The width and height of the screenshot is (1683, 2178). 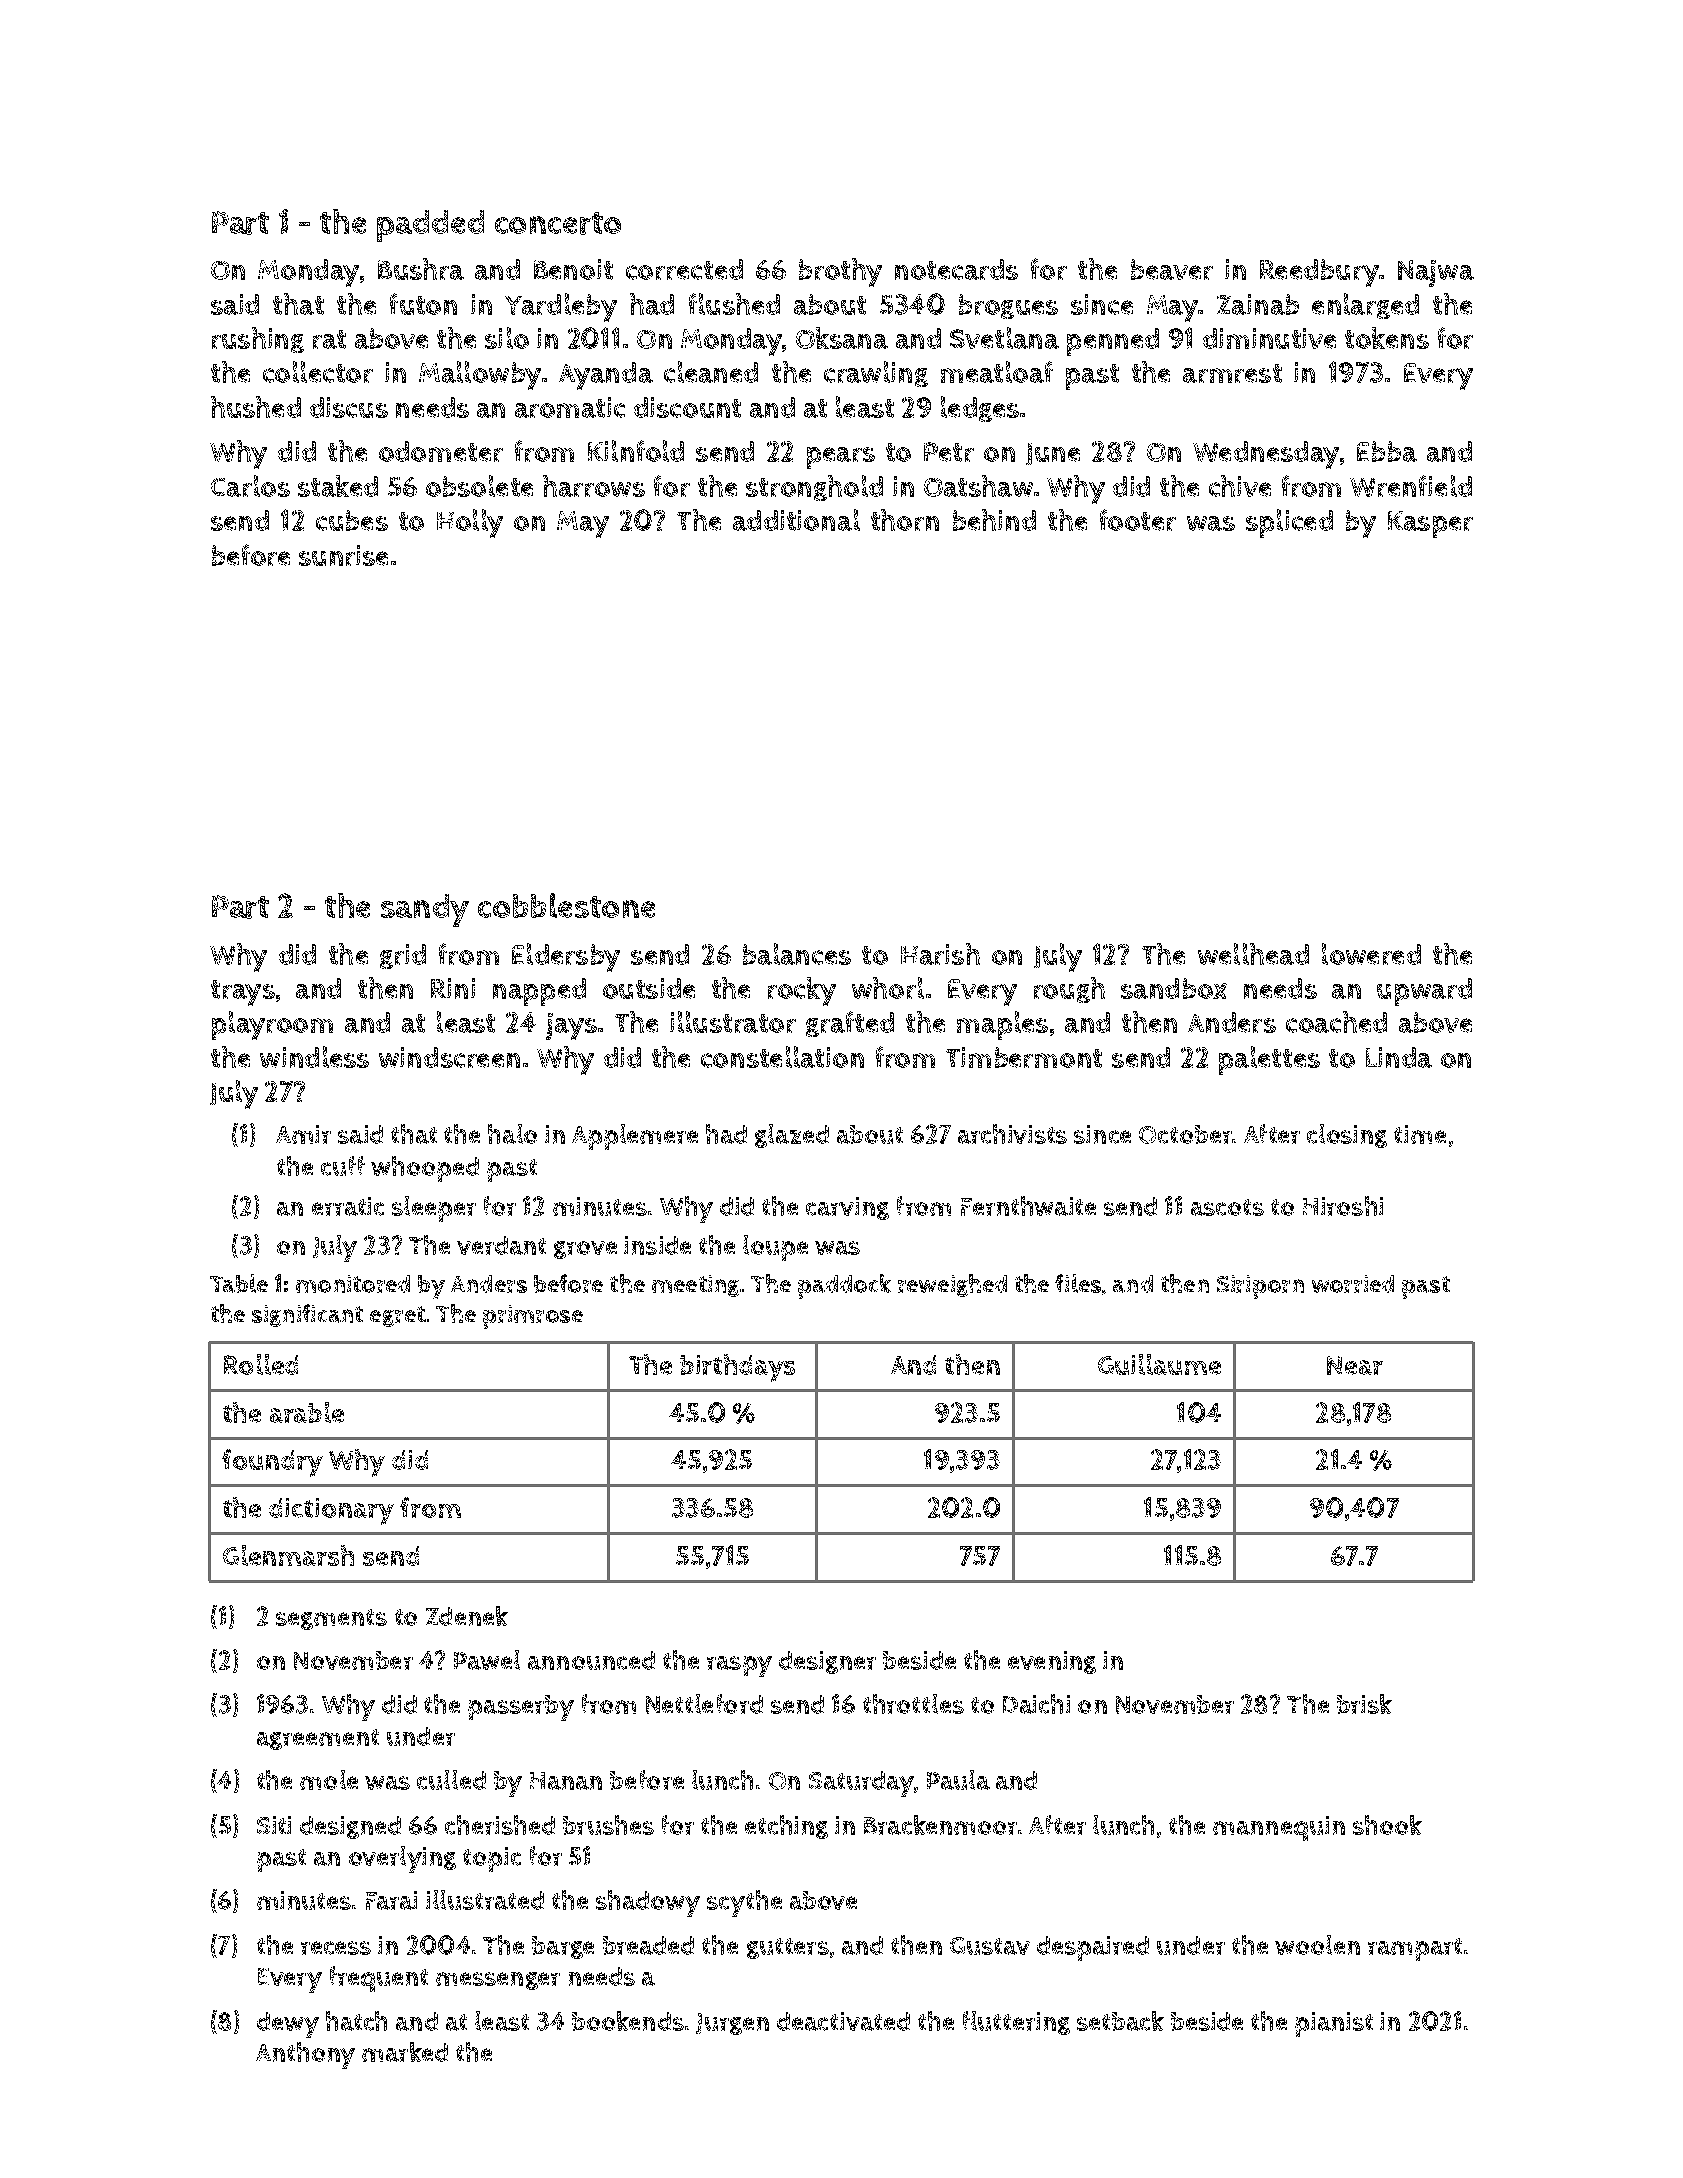 What do you see at coordinates (425, 910) in the screenshot?
I see `sandy` at bounding box center [425, 910].
